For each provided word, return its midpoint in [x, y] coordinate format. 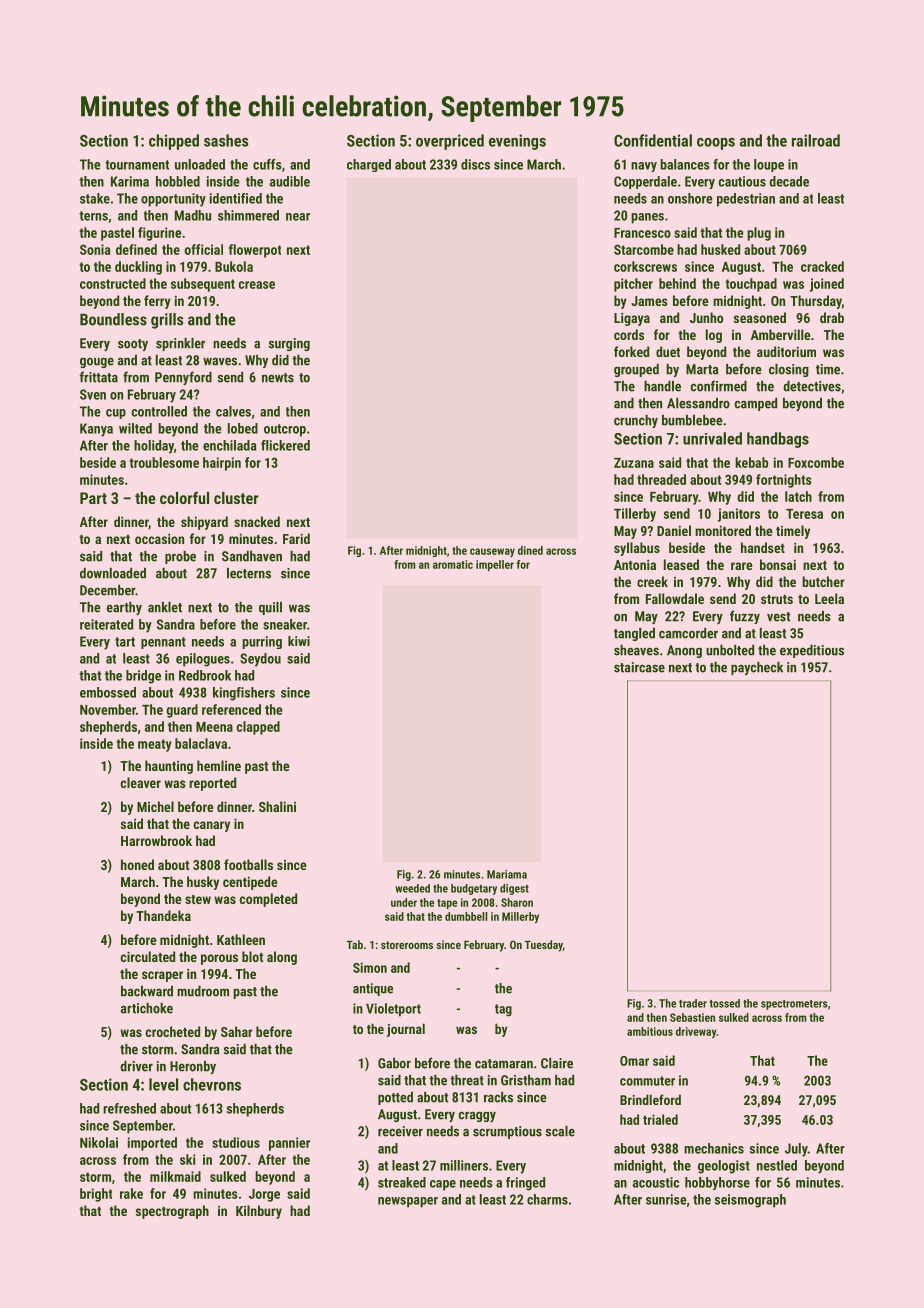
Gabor [394, 1063]
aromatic [453, 564]
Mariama [507, 874]
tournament [137, 165]
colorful [184, 497]
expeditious [812, 651]
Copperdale [645, 182]
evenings [517, 142]
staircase [639, 667]
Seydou [260, 660]
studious [236, 1142]
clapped [258, 728]
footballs [248, 864]
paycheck [757, 668]
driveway [696, 1032]
